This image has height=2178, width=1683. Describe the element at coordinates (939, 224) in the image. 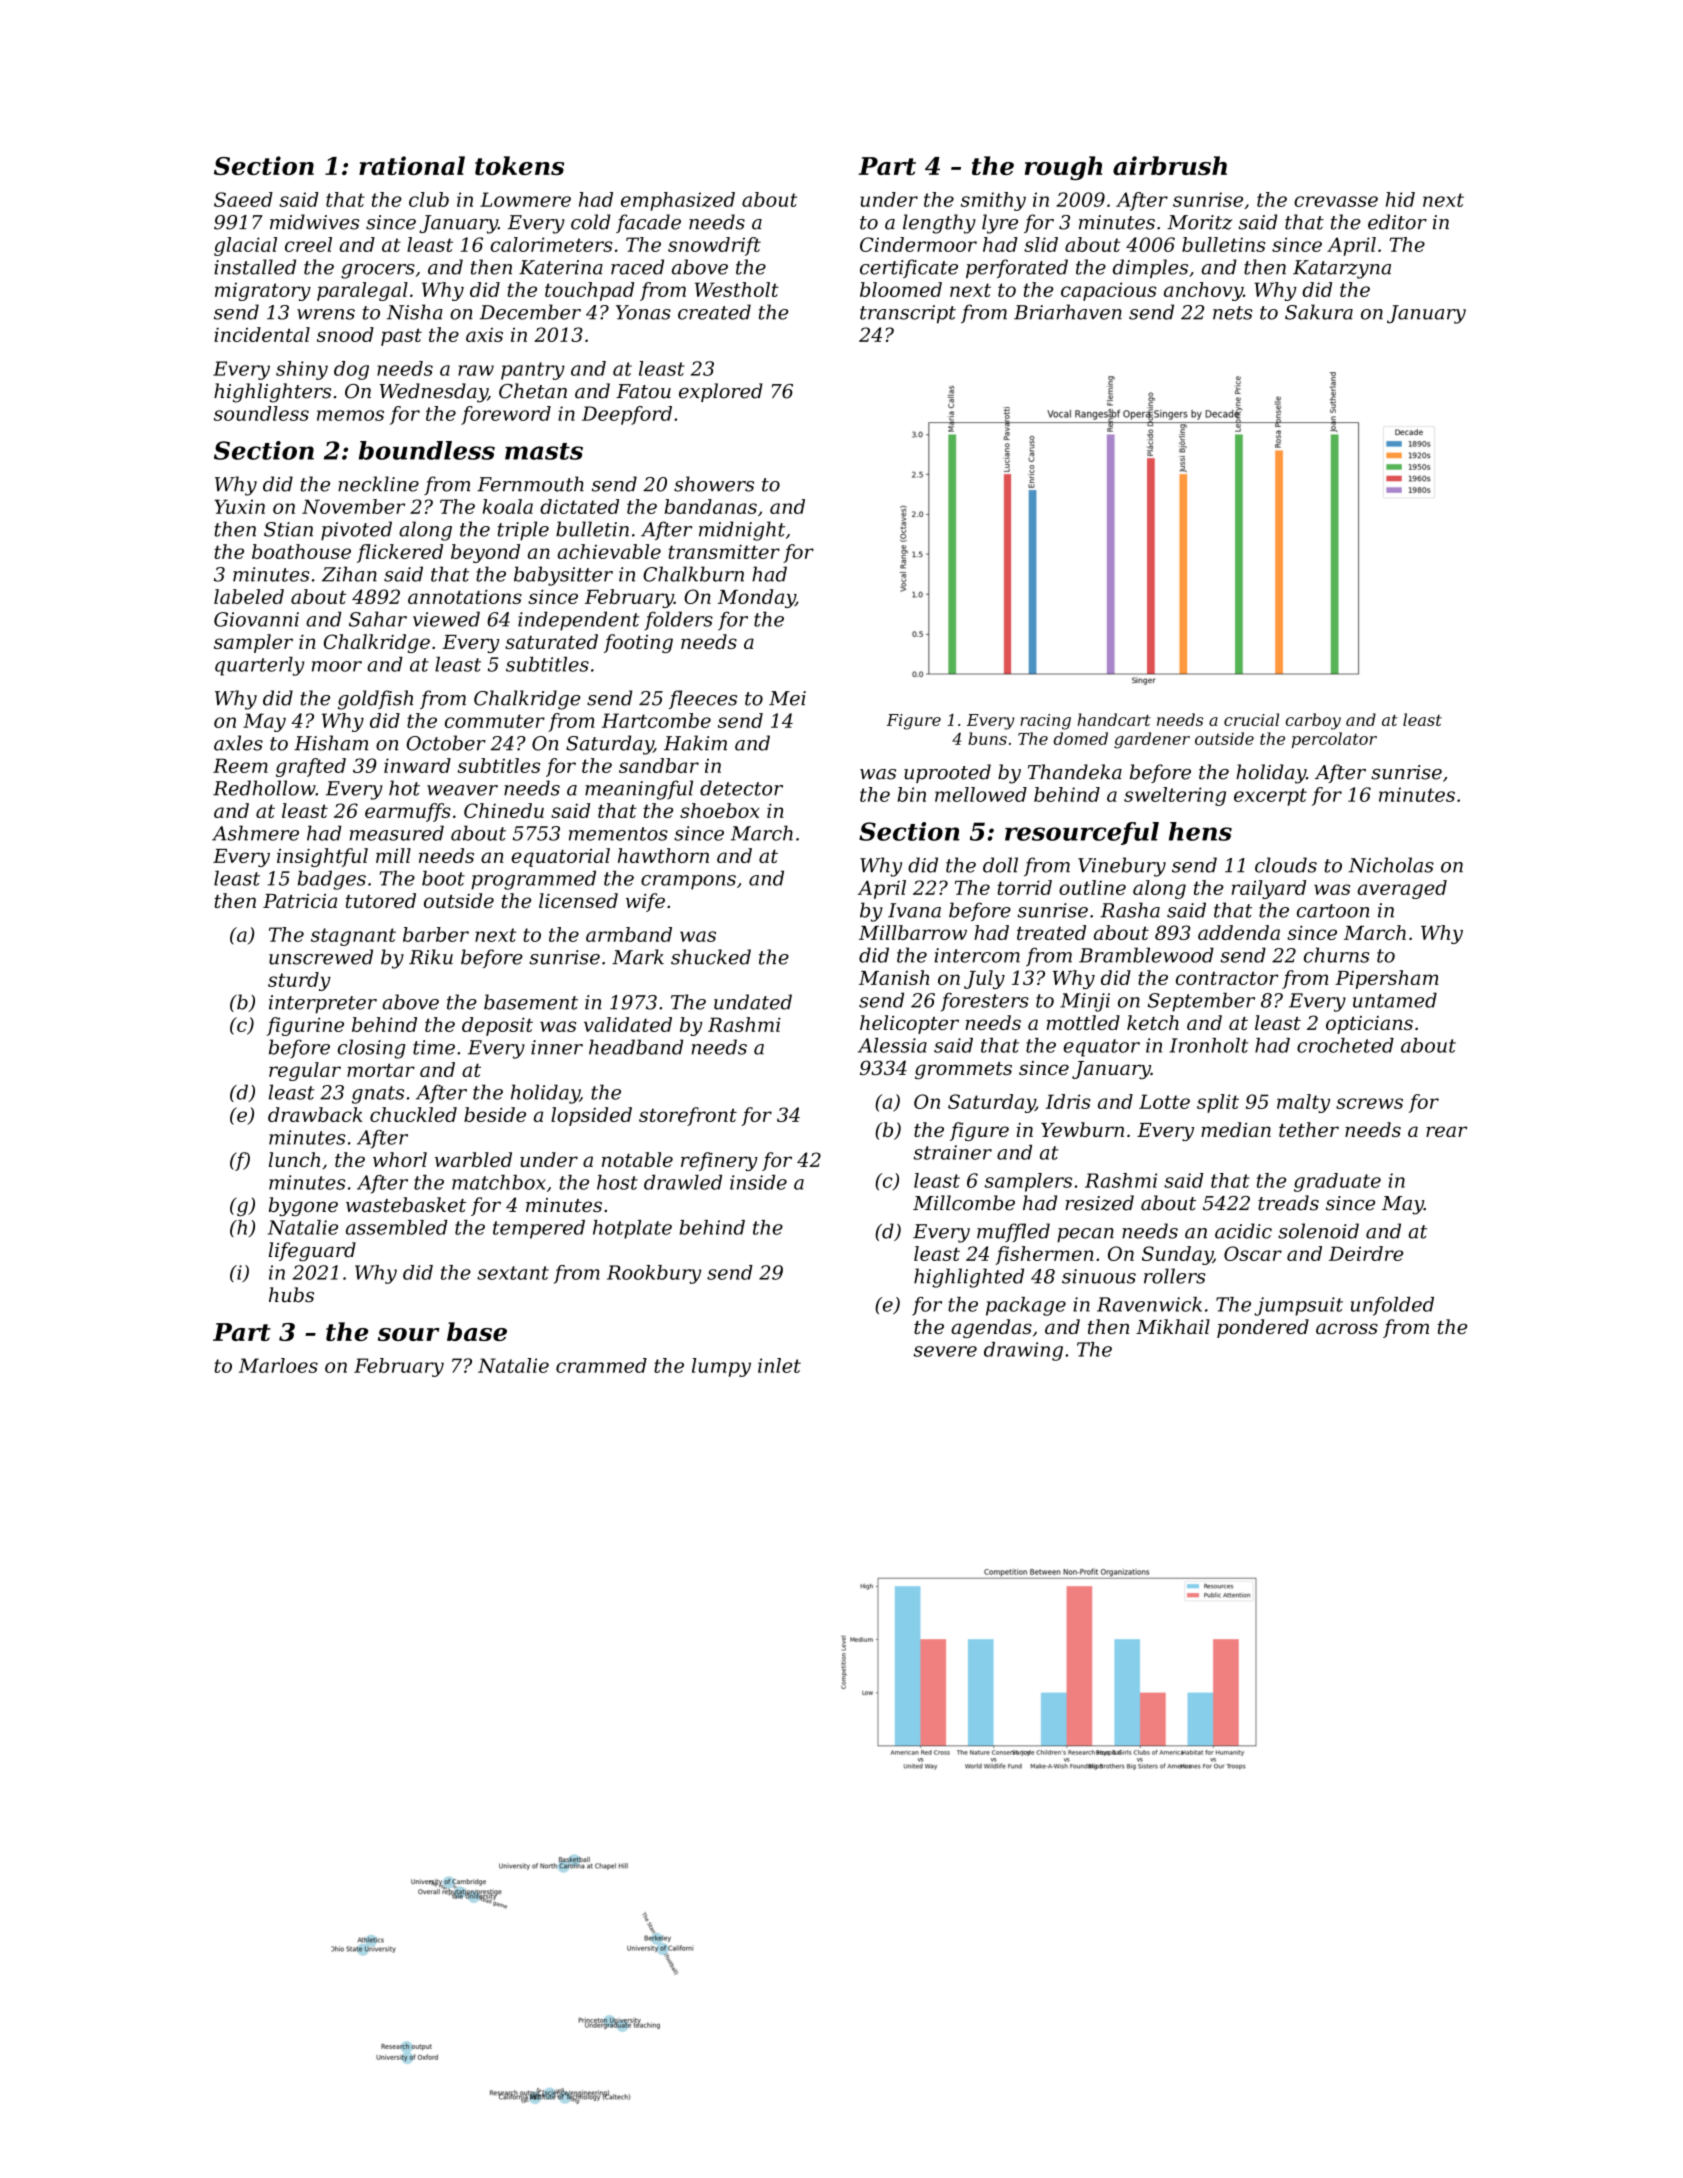

I see `lengthy` at that location.
